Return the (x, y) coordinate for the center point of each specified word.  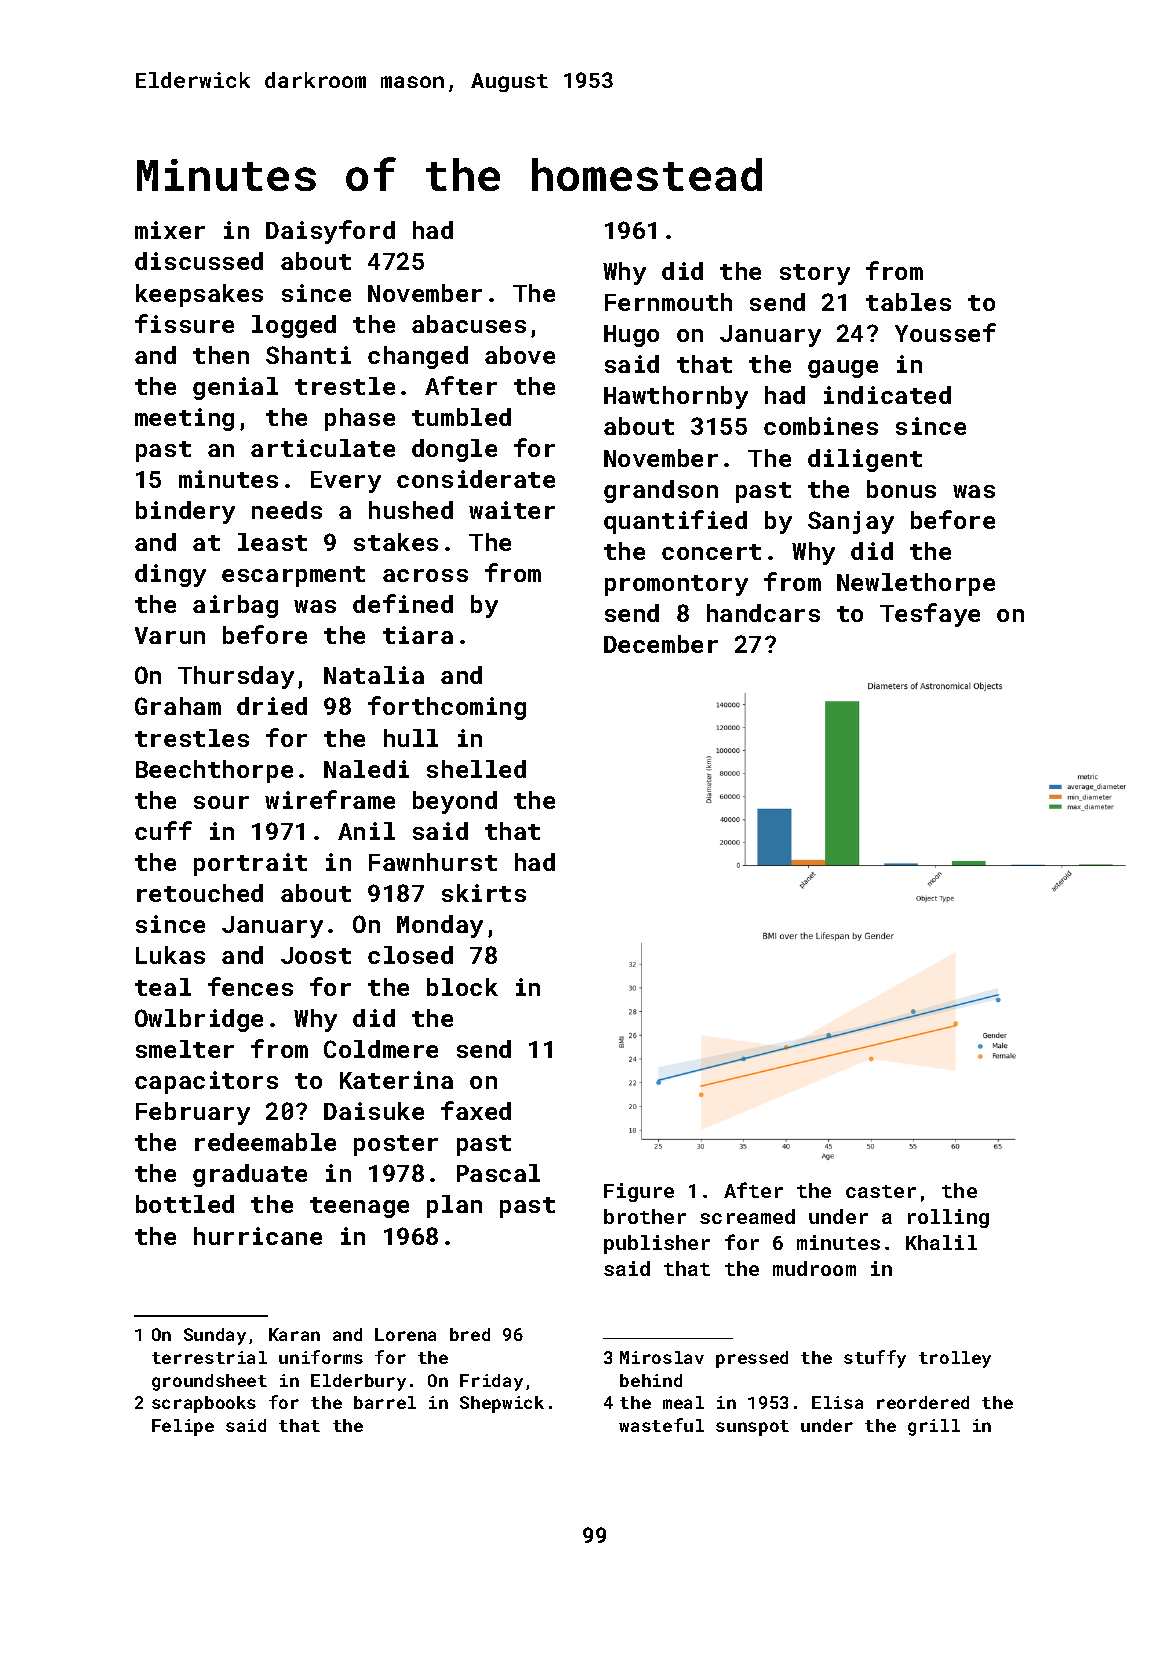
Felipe (183, 1427)
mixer (170, 230)
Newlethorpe (916, 584)
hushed (411, 510)
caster (881, 1191)
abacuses (469, 324)
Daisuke (374, 1111)
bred (470, 1334)
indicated (887, 395)
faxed (476, 1110)
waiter (512, 510)
